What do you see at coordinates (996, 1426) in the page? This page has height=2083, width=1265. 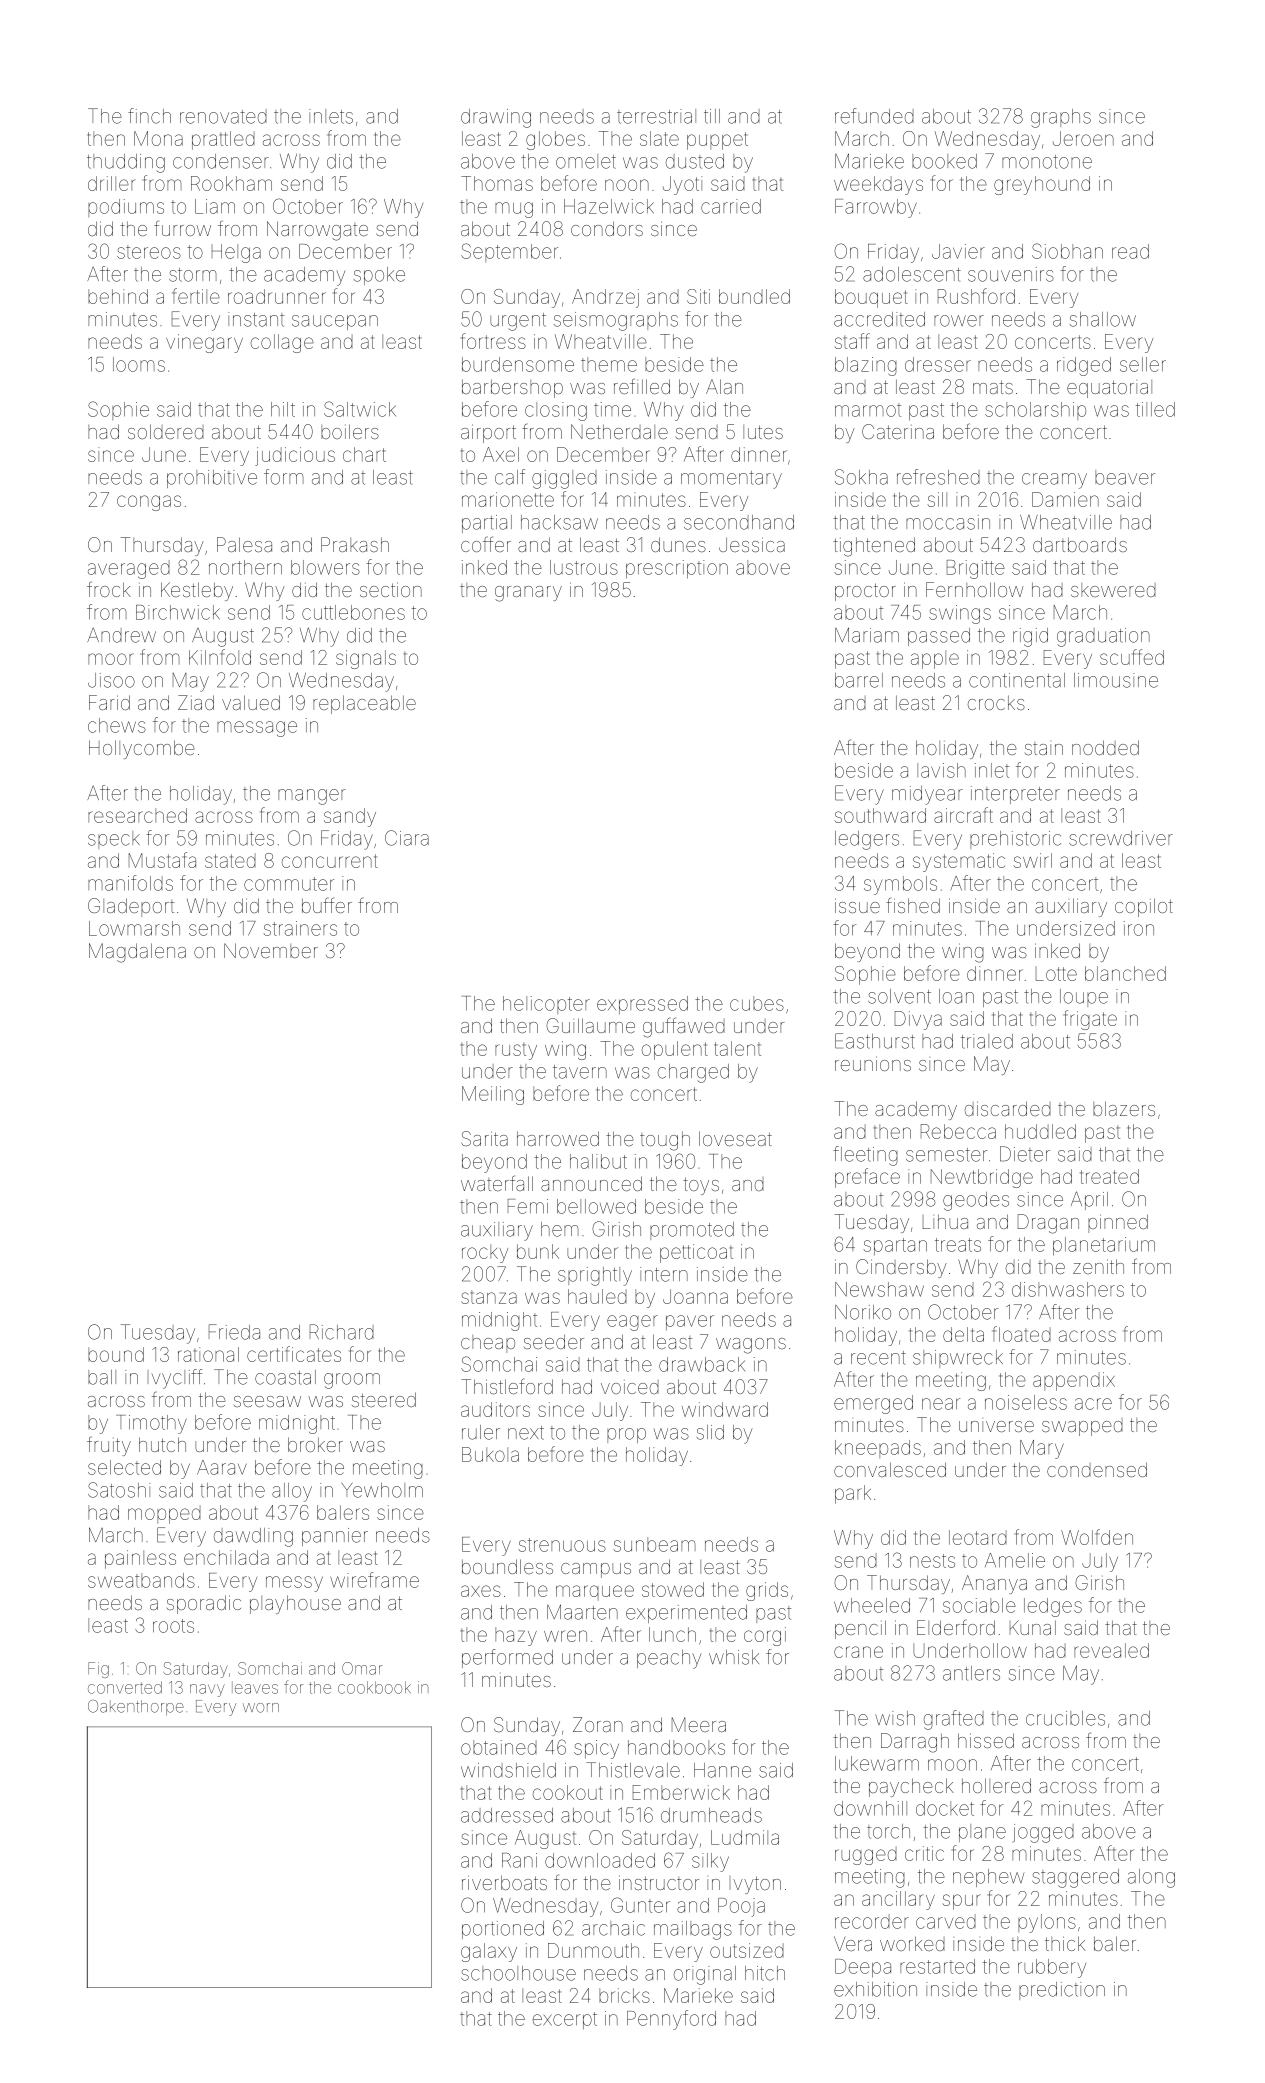 I see `universe` at bounding box center [996, 1426].
